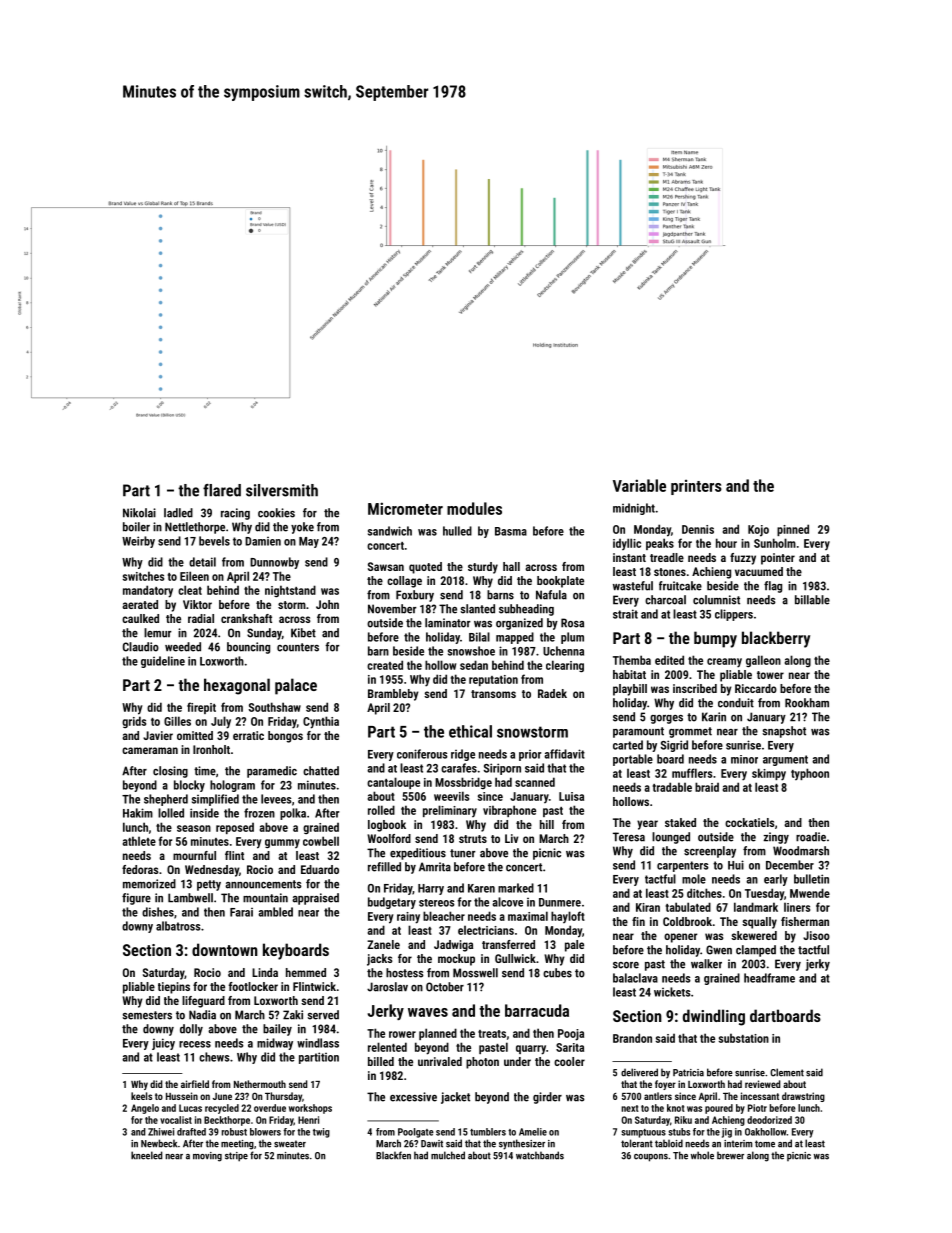 The width and height of the image is (952, 1233). What do you see at coordinates (402, 1034) in the image?
I see `rower` at bounding box center [402, 1034].
